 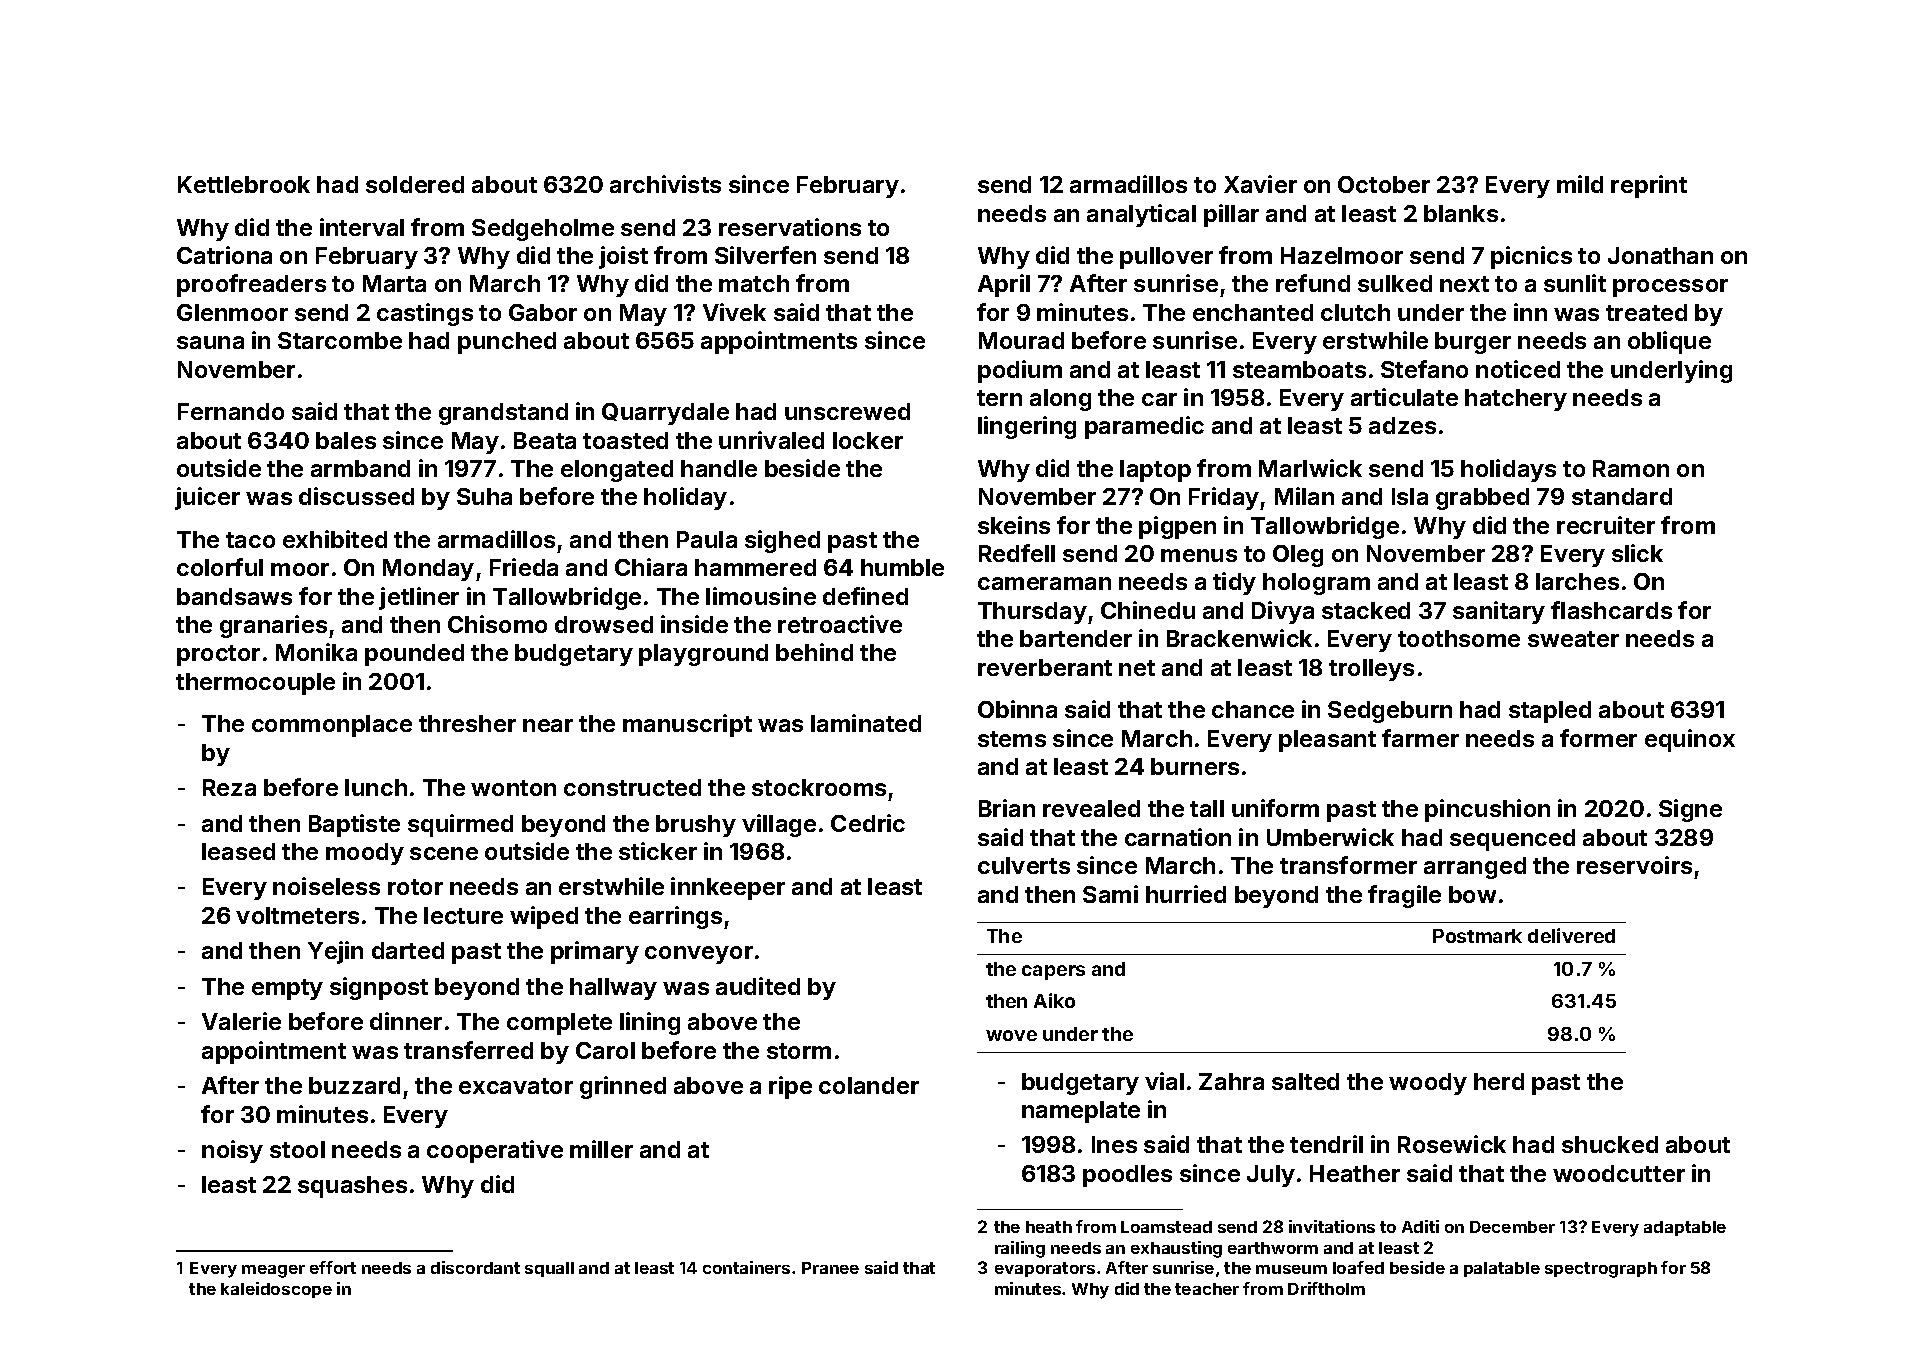 What do you see at coordinates (415, 184) in the document?
I see `soldered` at bounding box center [415, 184].
